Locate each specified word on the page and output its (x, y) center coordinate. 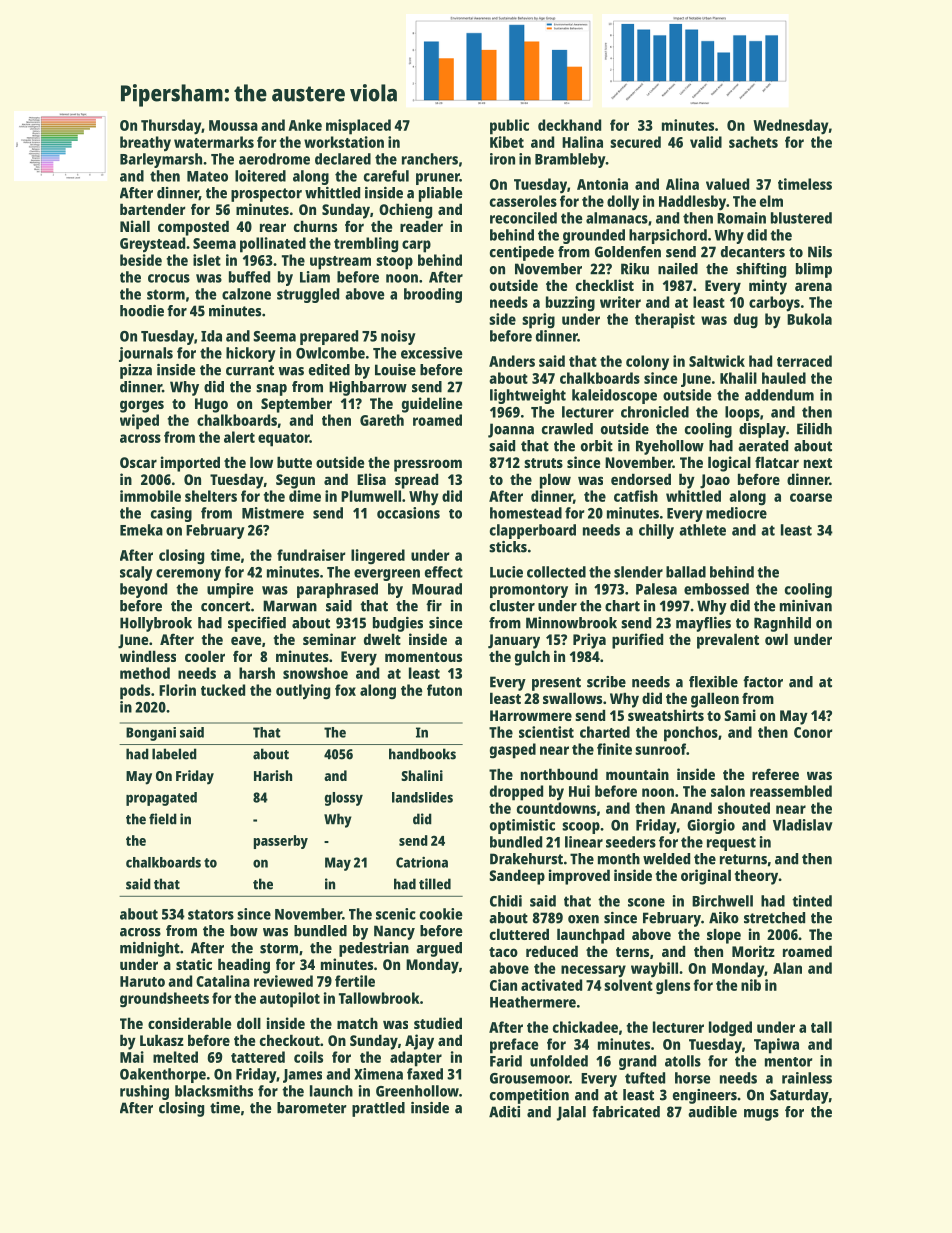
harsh (257, 673)
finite (614, 749)
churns (315, 226)
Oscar (138, 462)
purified (637, 641)
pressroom (428, 465)
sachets (753, 142)
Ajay (419, 1042)
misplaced (358, 127)
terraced (804, 361)
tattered (258, 1057)
